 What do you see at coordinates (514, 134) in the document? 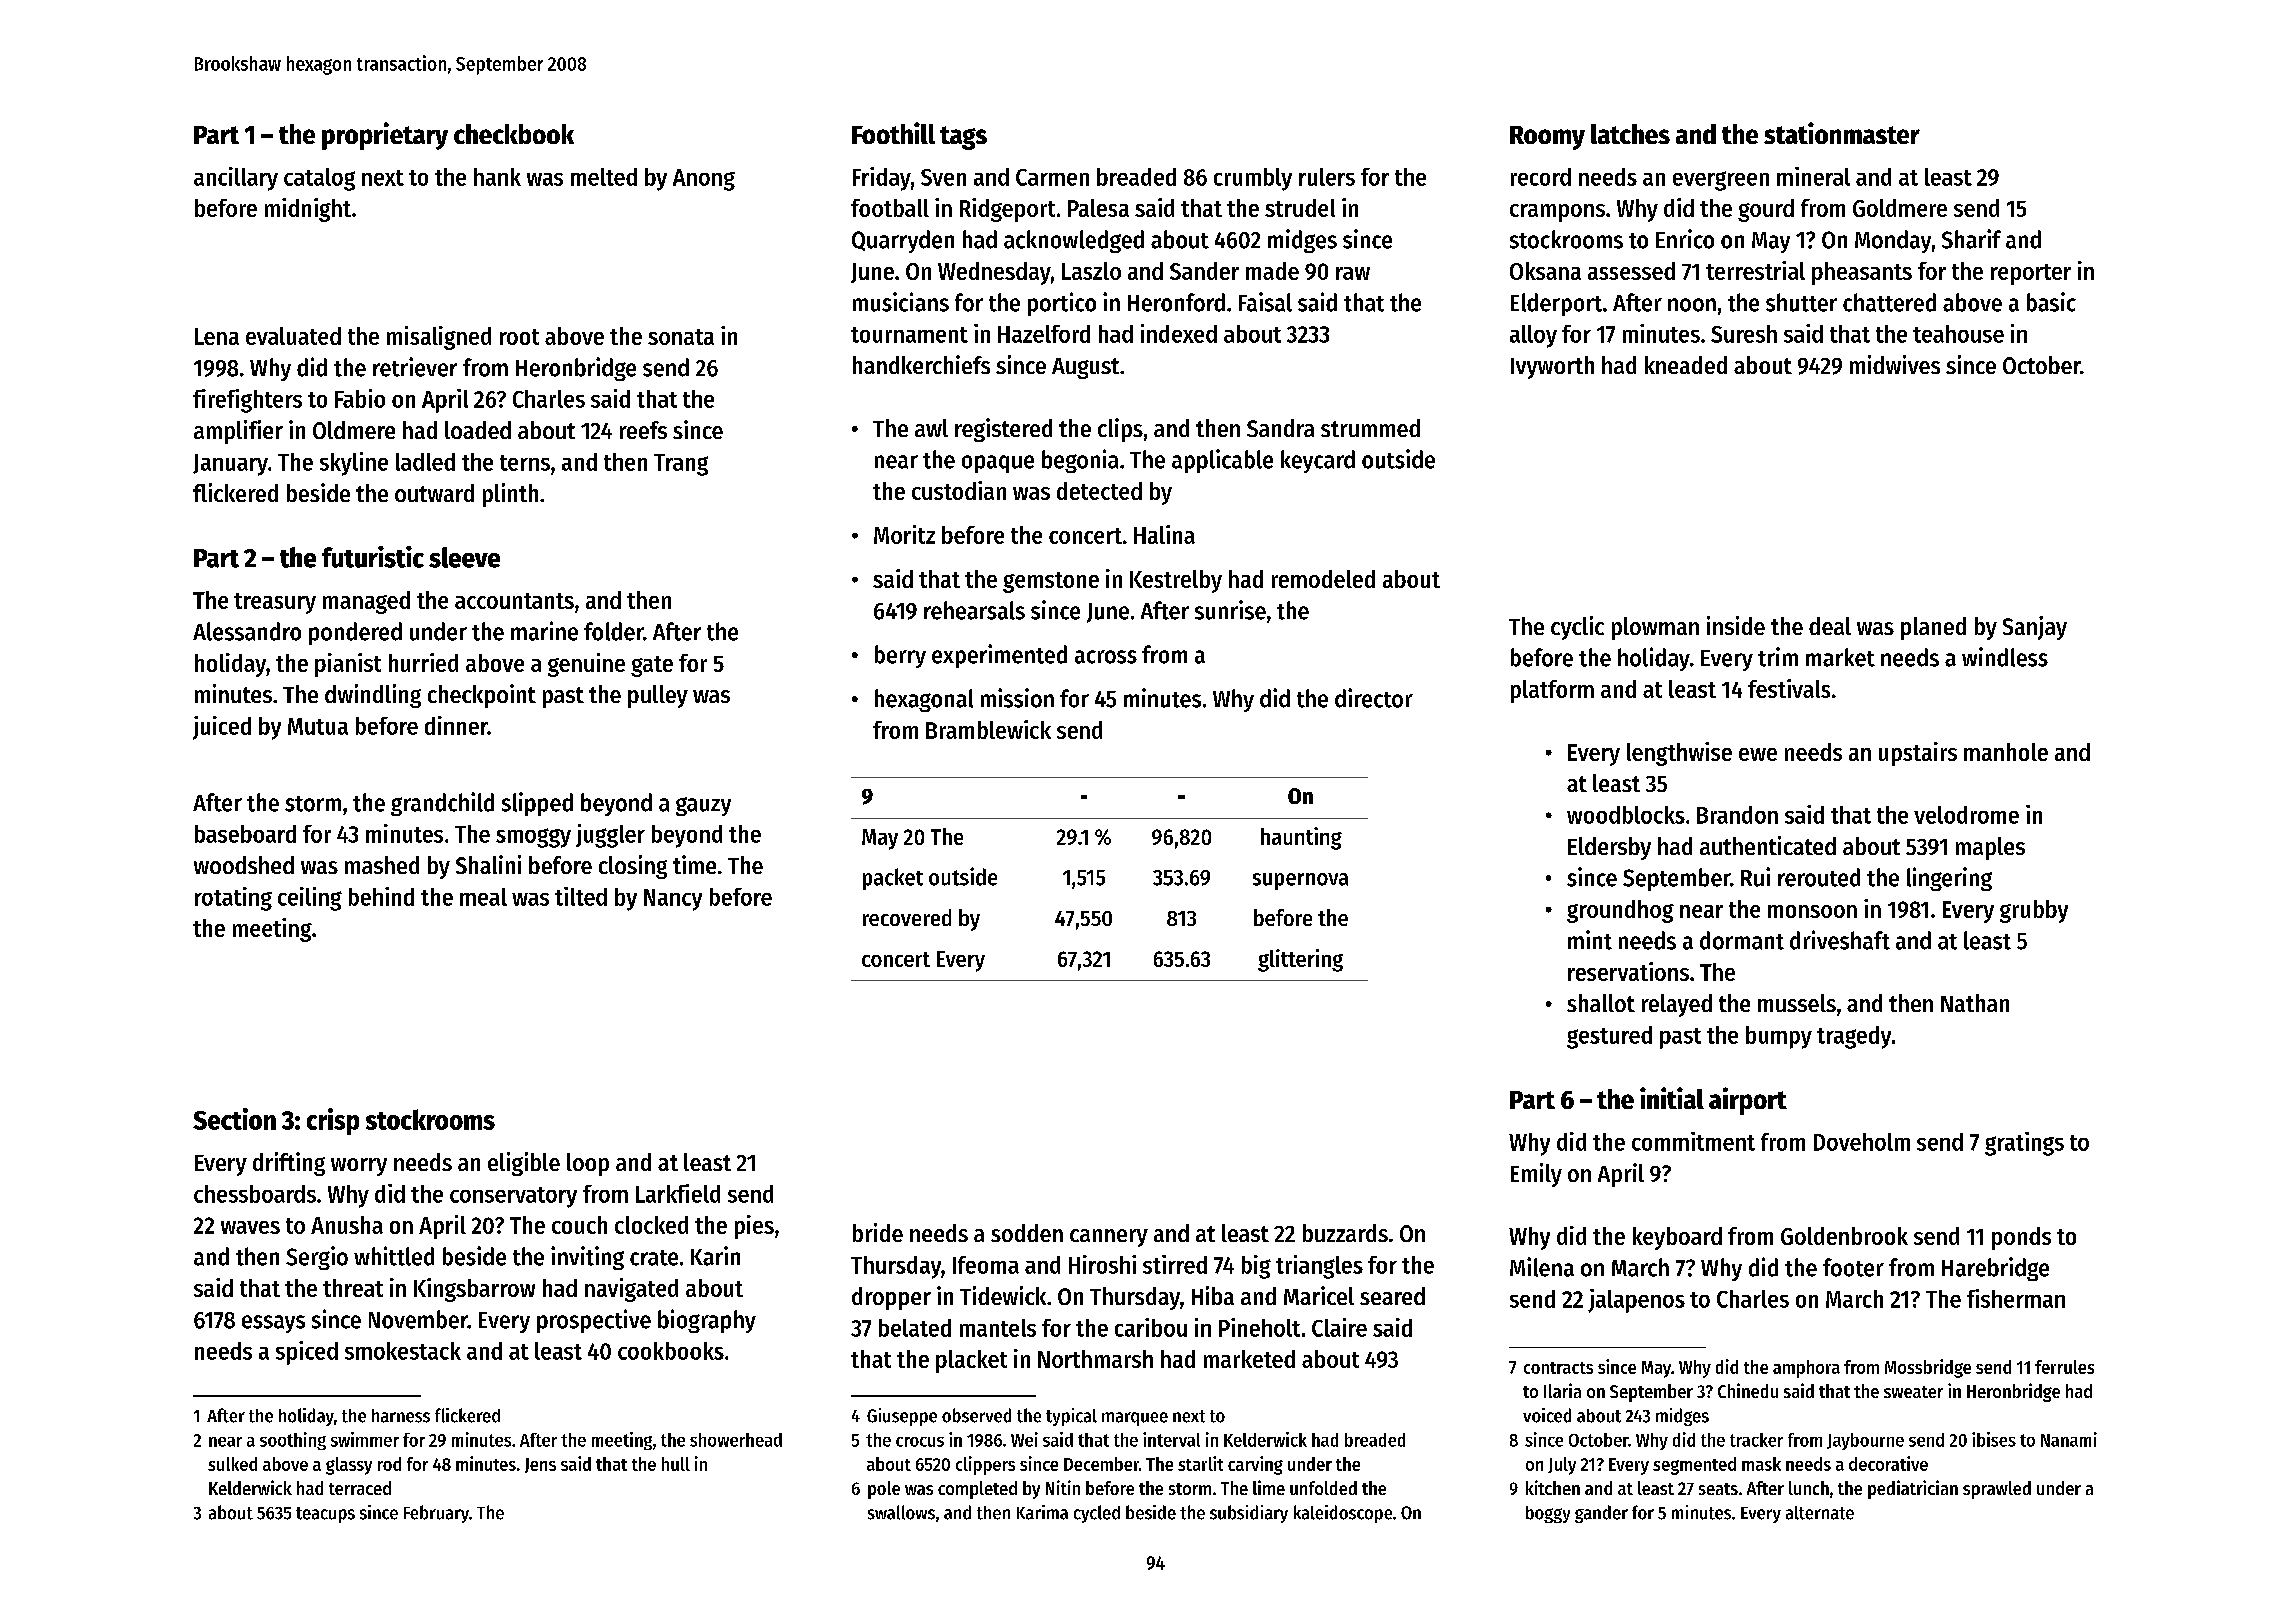
I see `checkbook` at bounding box center [514, 134].
